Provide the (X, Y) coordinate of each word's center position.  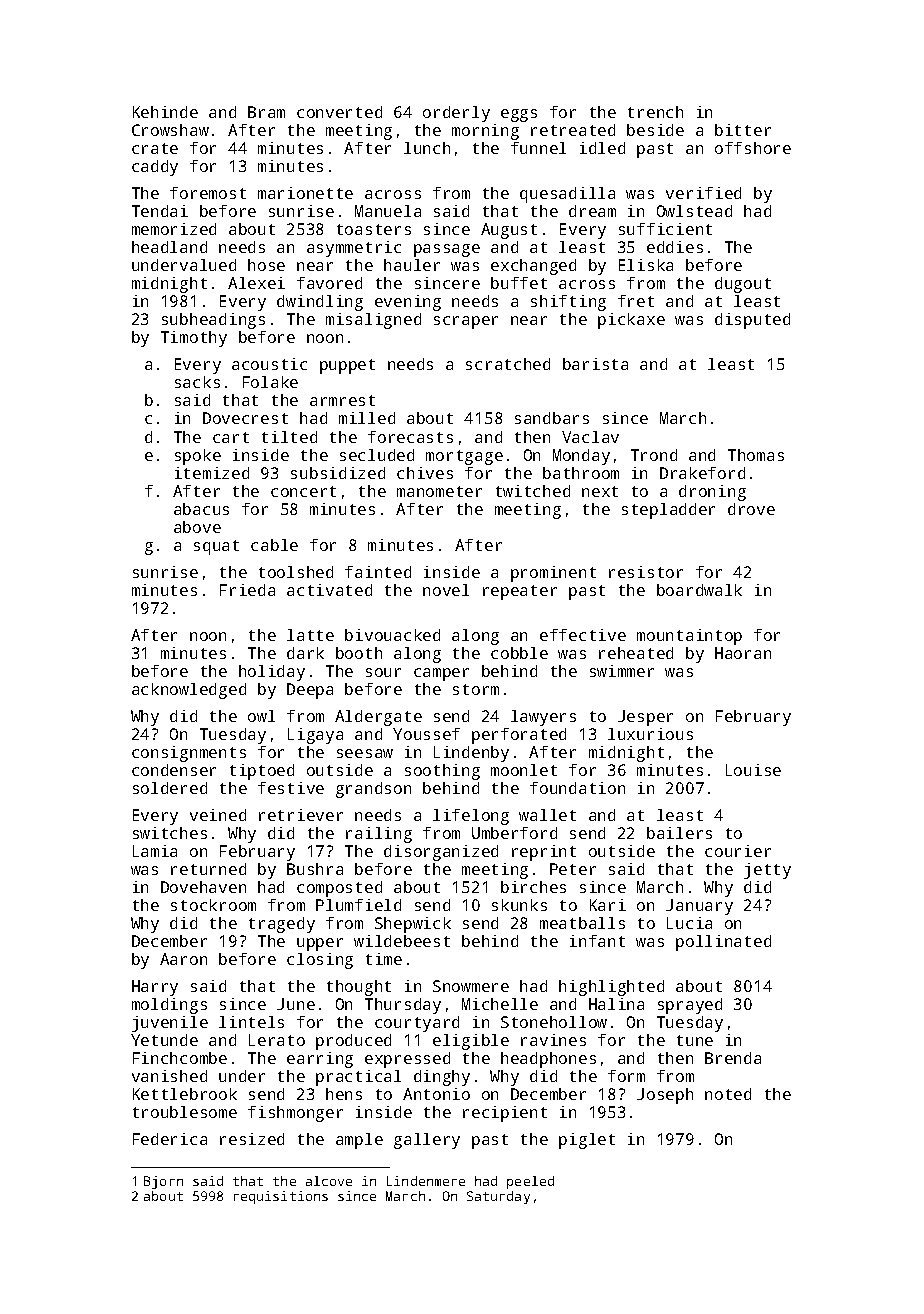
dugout (743, 285)
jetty (767, 871)
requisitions (281, 1197)
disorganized (441, 853)
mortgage (464, 457)
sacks (197, 382)
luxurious (650, 734)
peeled (530, 1182)
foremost (208, 193)
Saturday (498, 1197)
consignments (189, 754)
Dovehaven (203, 887)
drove (751, 509)
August (509, 231)
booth (359, 653)
